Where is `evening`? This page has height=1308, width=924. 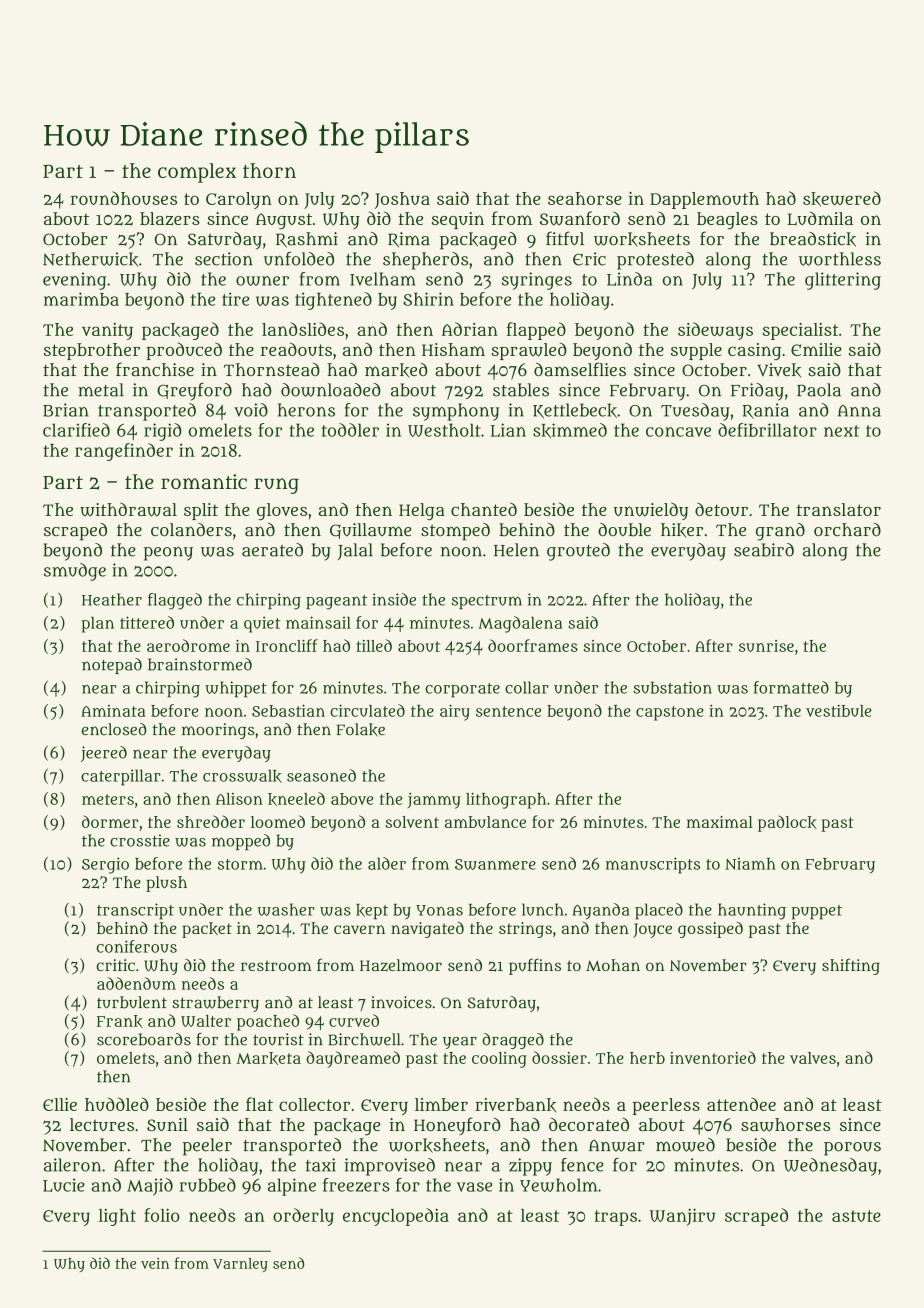
evening is located at coordinates (74, 281).
